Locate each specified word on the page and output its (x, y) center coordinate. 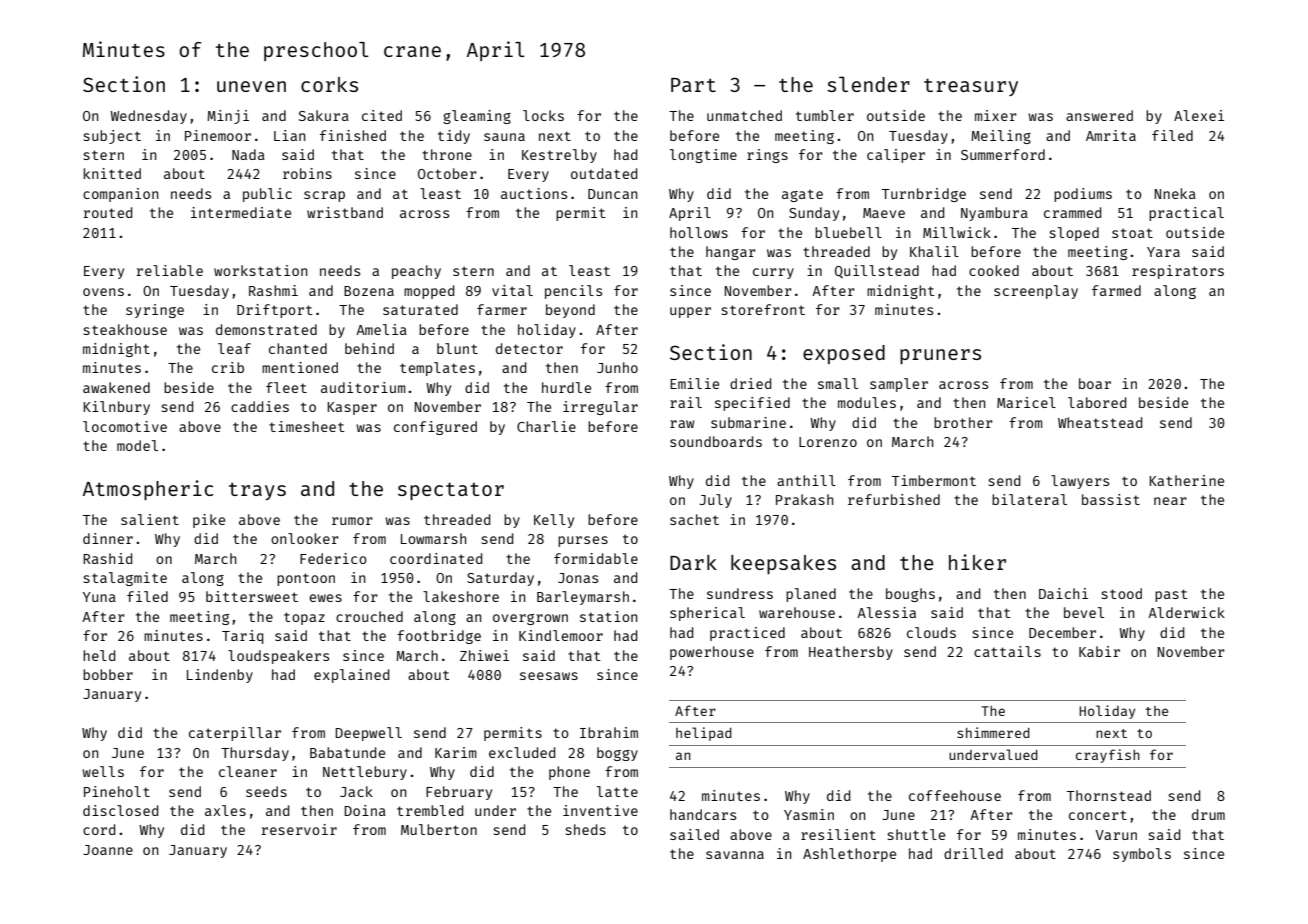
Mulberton (439, 829)
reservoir (299, 829)
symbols (1142, 855)
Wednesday (148, 117)
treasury (971, 87)
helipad (704, 734)
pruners (940, 356)
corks (329, 84)
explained (351, 676)
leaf (234, 348)
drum (1208, 814)
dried (750, 383)
